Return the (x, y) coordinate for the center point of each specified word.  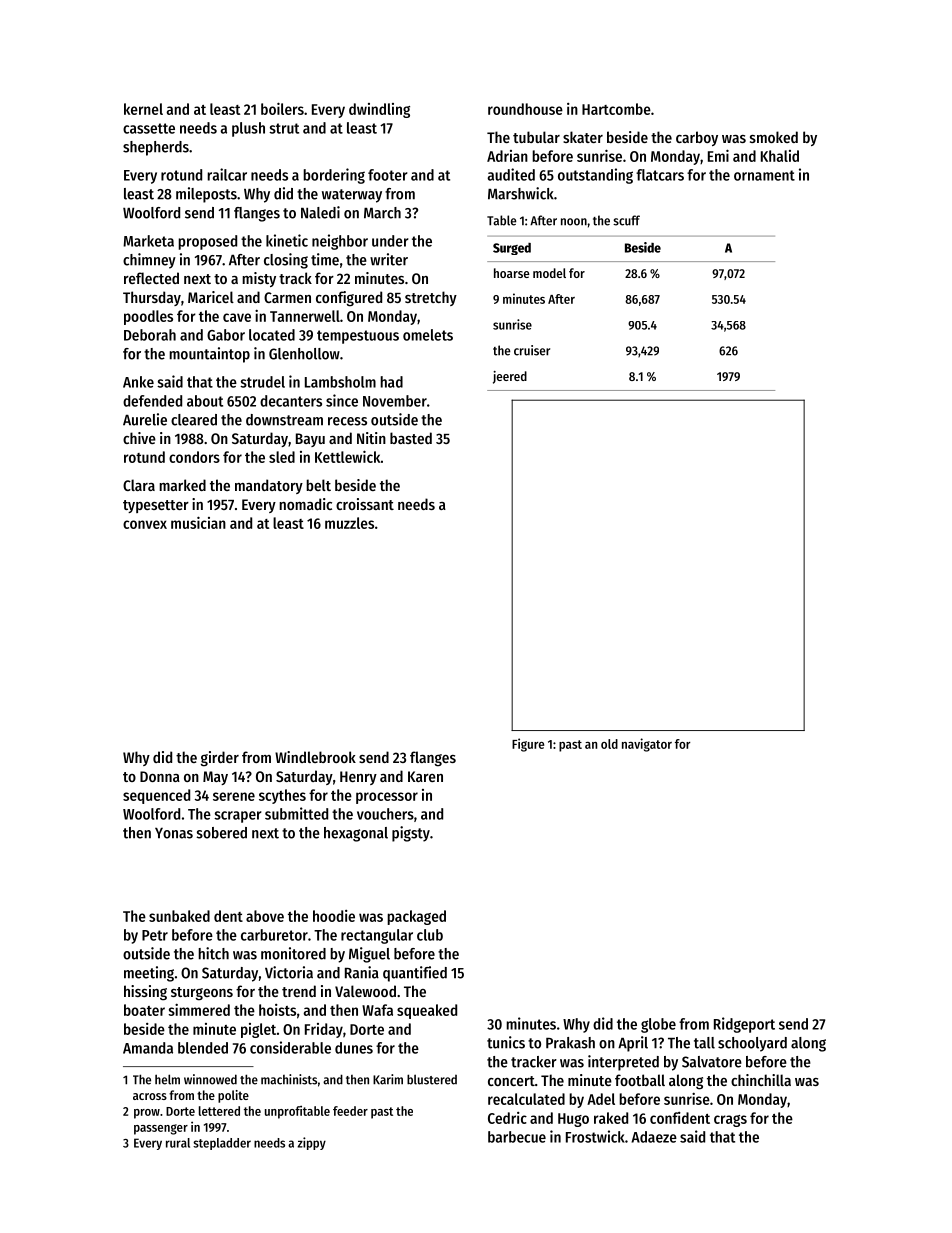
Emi (718, 155)
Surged (512, 249)
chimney (149, 261)
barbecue (517, 1137)
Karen (425, 776)
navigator (647, 745)
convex (145, 524)
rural (178, 1143)
